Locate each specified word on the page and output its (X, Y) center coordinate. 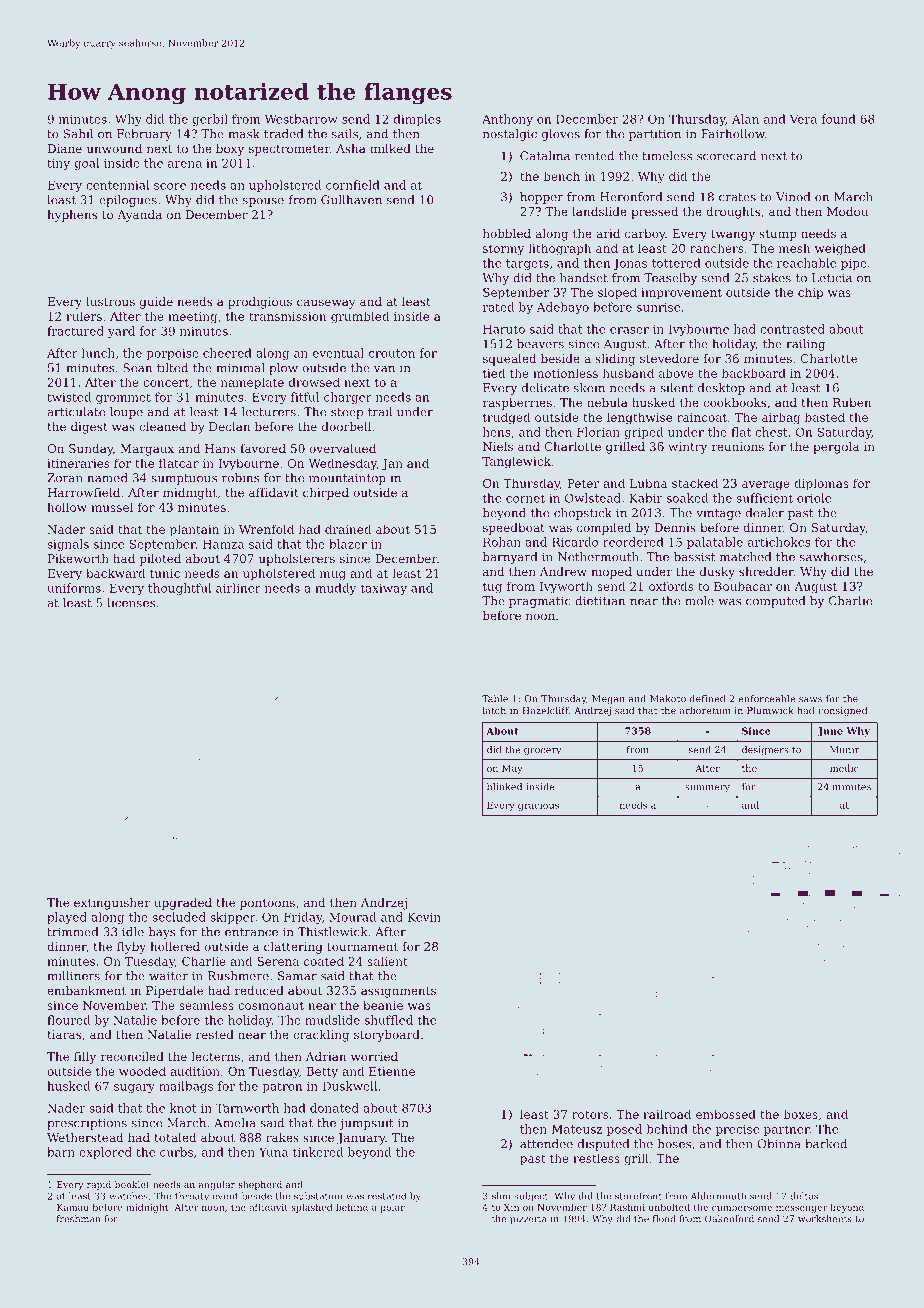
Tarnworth (247, 1108)
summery (707, 789)
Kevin (424, 917)
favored (263, 448)
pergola (836, 448)
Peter (583, 483)
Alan (745, 119)
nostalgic (510, 135)
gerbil (210, 120)
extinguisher (112, 904)
